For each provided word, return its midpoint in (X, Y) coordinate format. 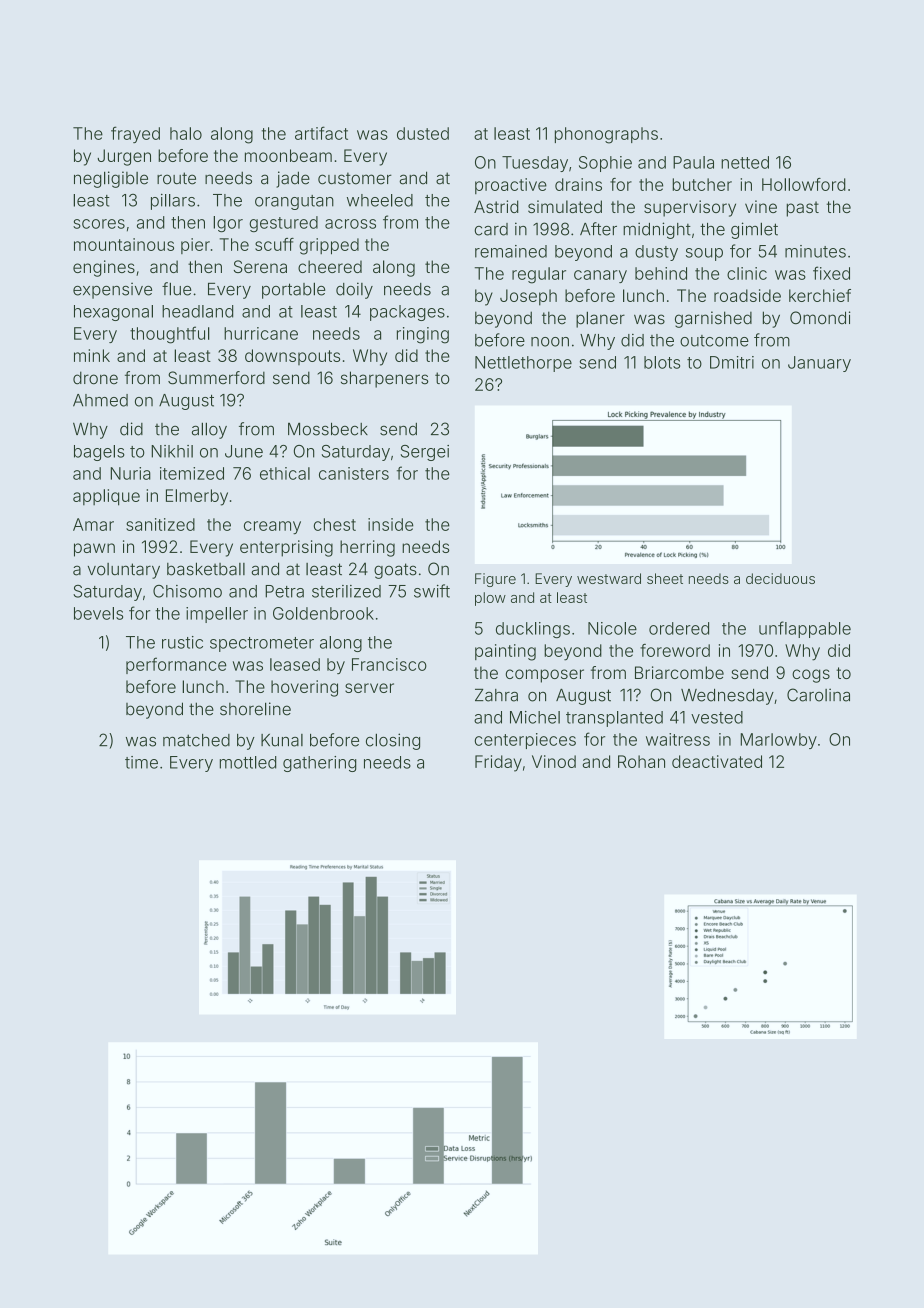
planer (600, 319)
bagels (99, 453)
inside (391, 524)
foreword (675, 650)
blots (662, 362)
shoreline (255, 709)
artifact (321, 133)
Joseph (528, 297)
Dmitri (732, 362)
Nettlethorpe (523, 364)
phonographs (606, 135)
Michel (535, 717)
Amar (93, 524)
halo (186, 133)
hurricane (261, 333)
